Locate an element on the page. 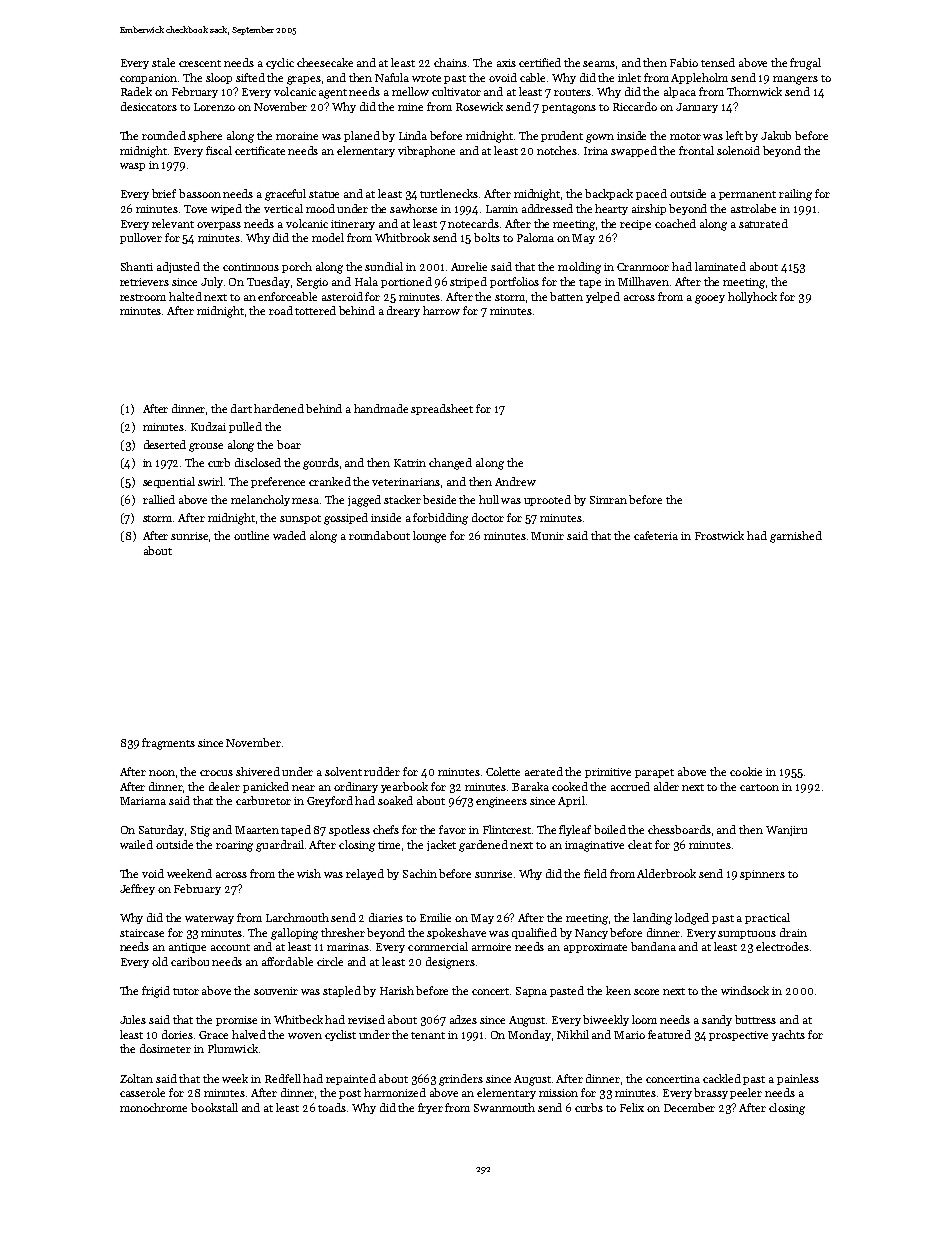 This document has height=1233, width=952. bolts is located at coordinates (487, 237).
